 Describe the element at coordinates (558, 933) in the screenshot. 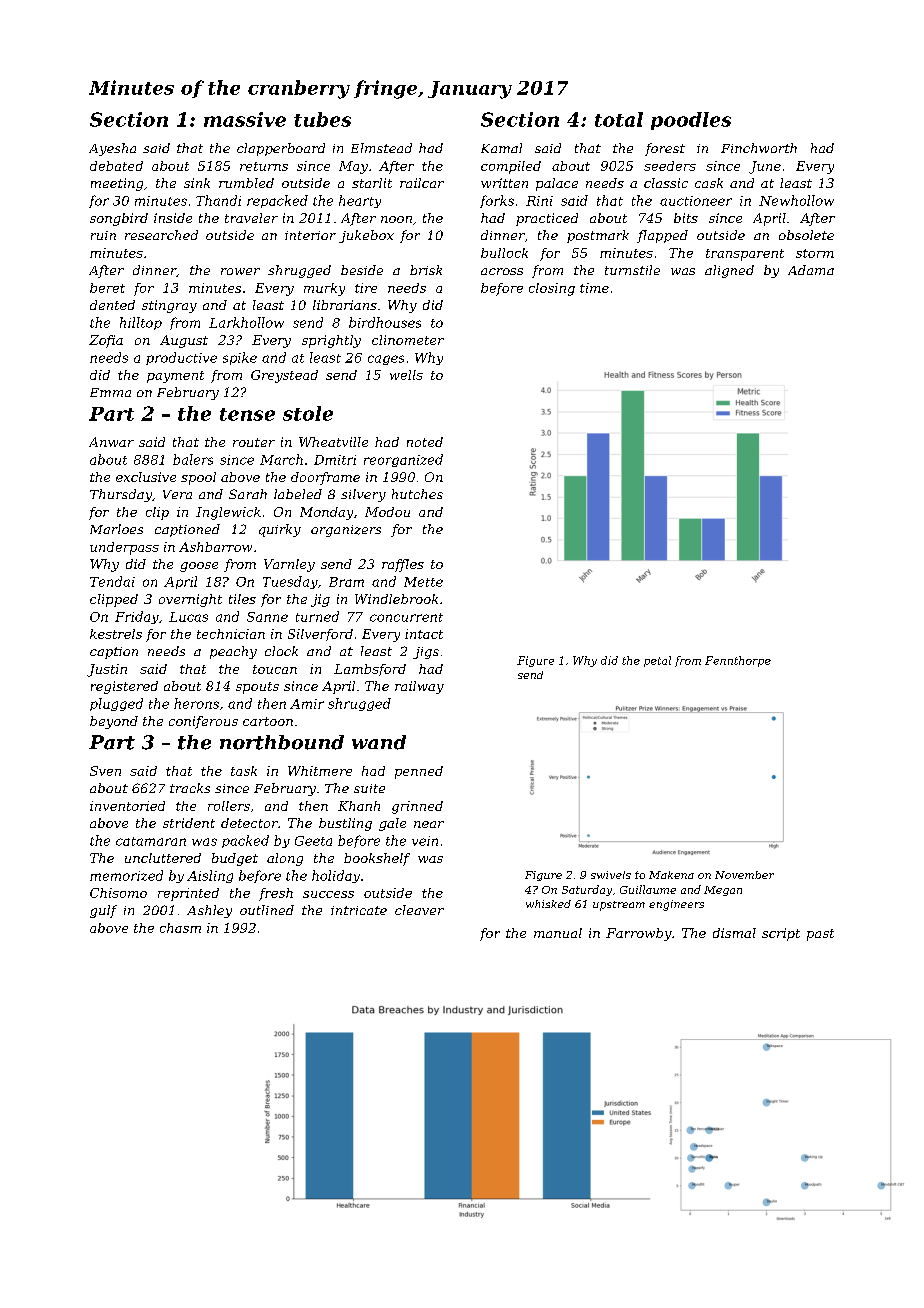

I see `manual` at that location.
